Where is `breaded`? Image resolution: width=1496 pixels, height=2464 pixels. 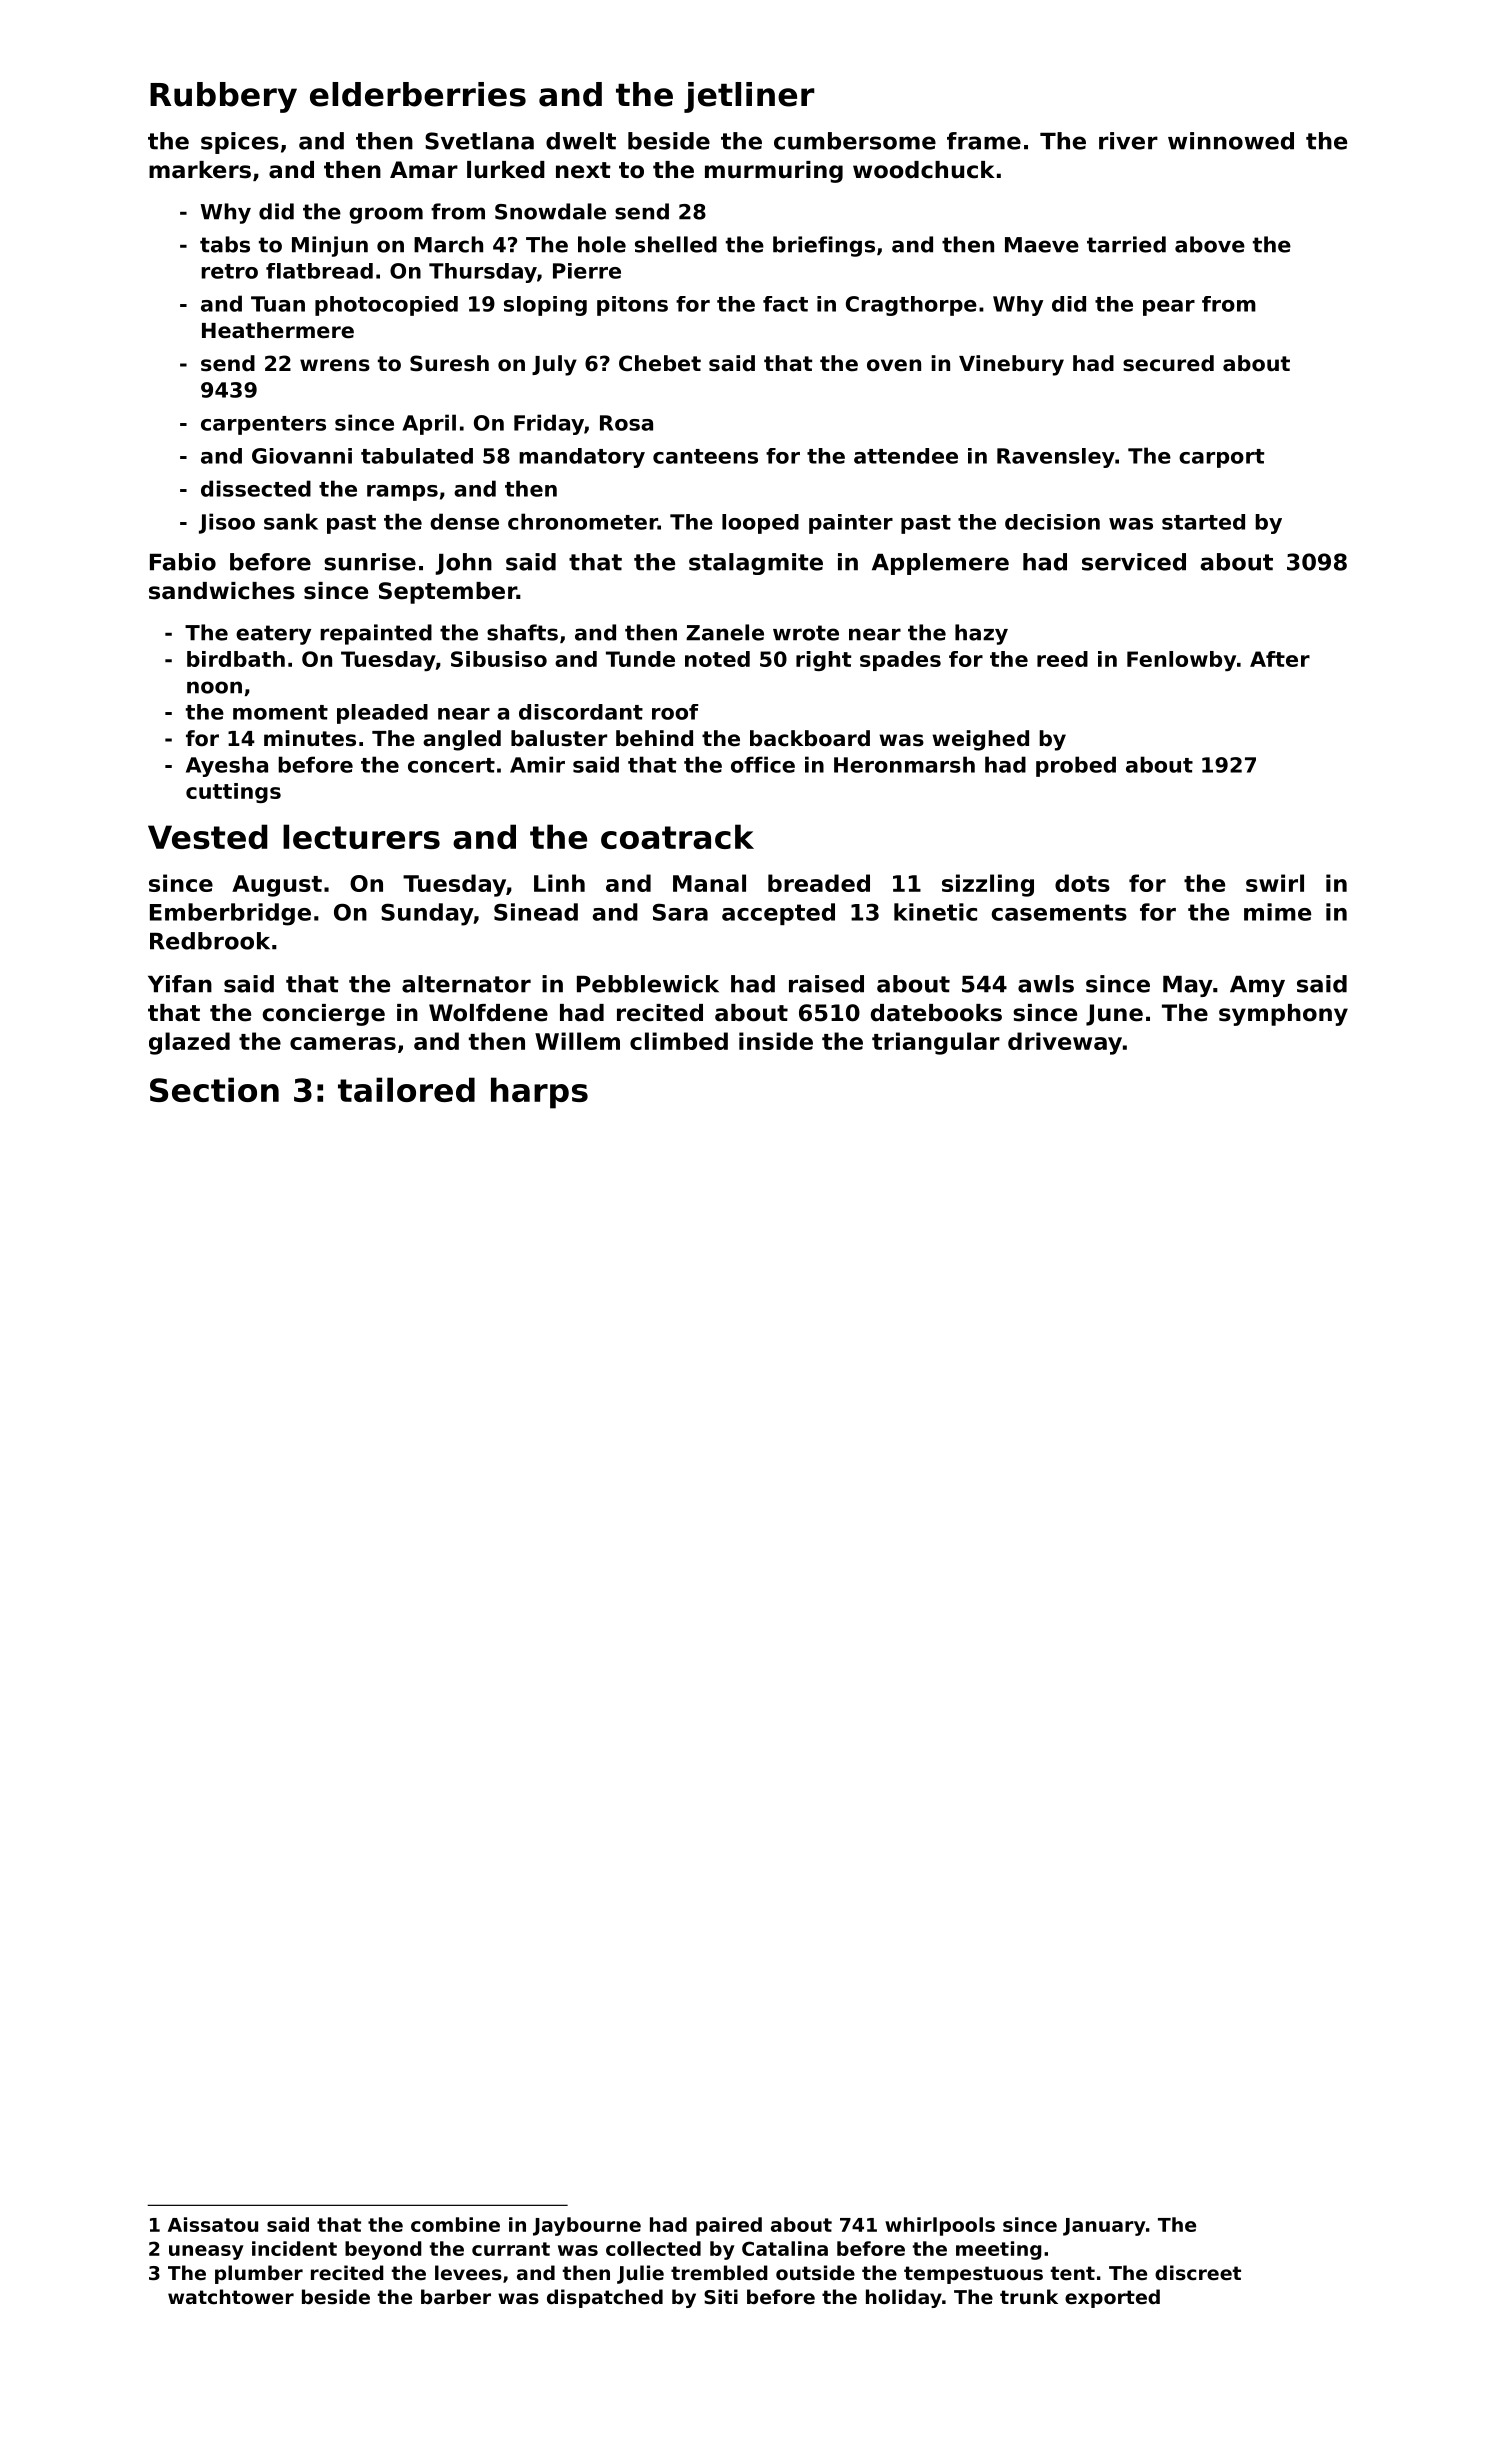 breaded is located at coordinates (819, 883).
